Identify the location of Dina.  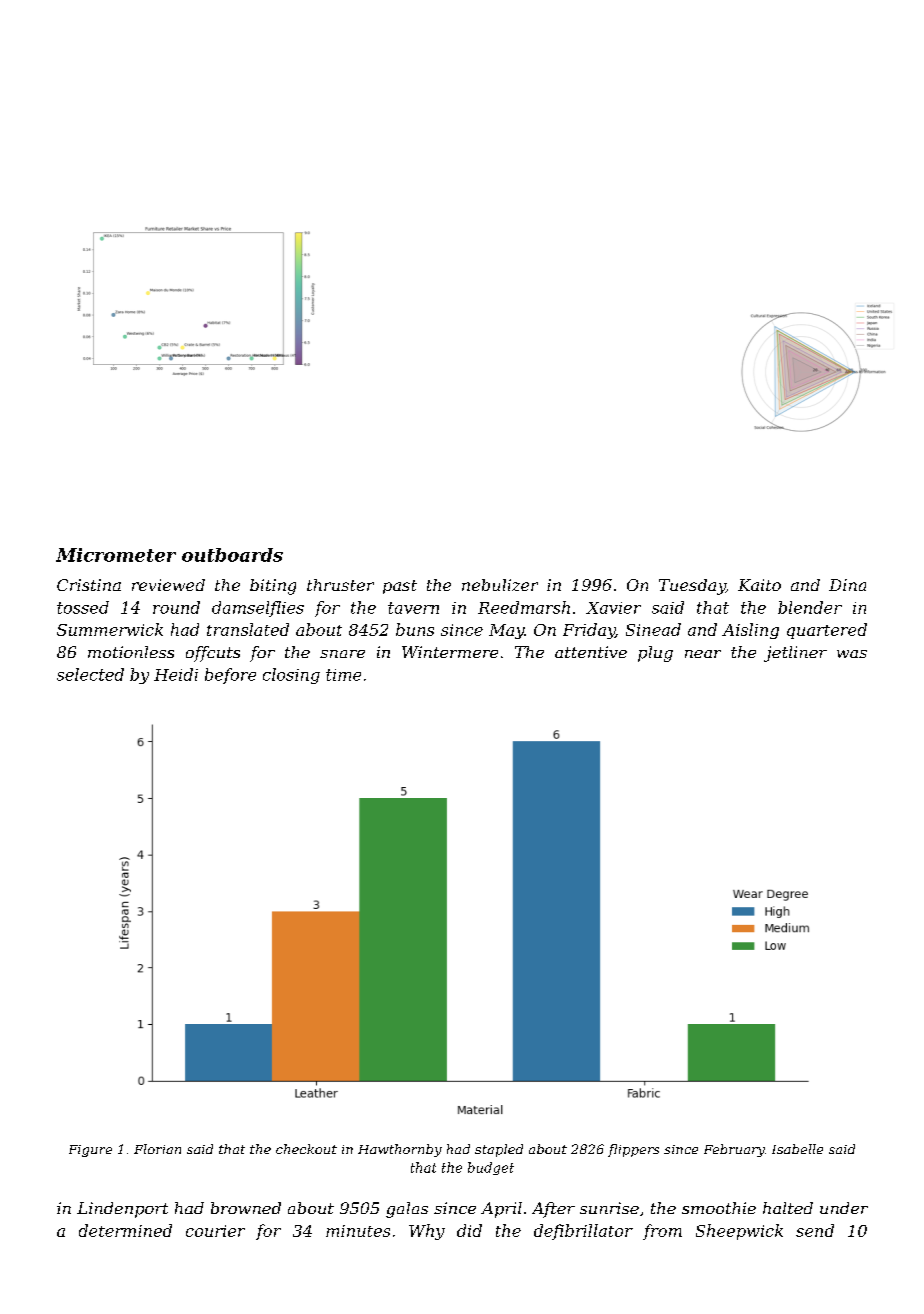
(847, 585).
